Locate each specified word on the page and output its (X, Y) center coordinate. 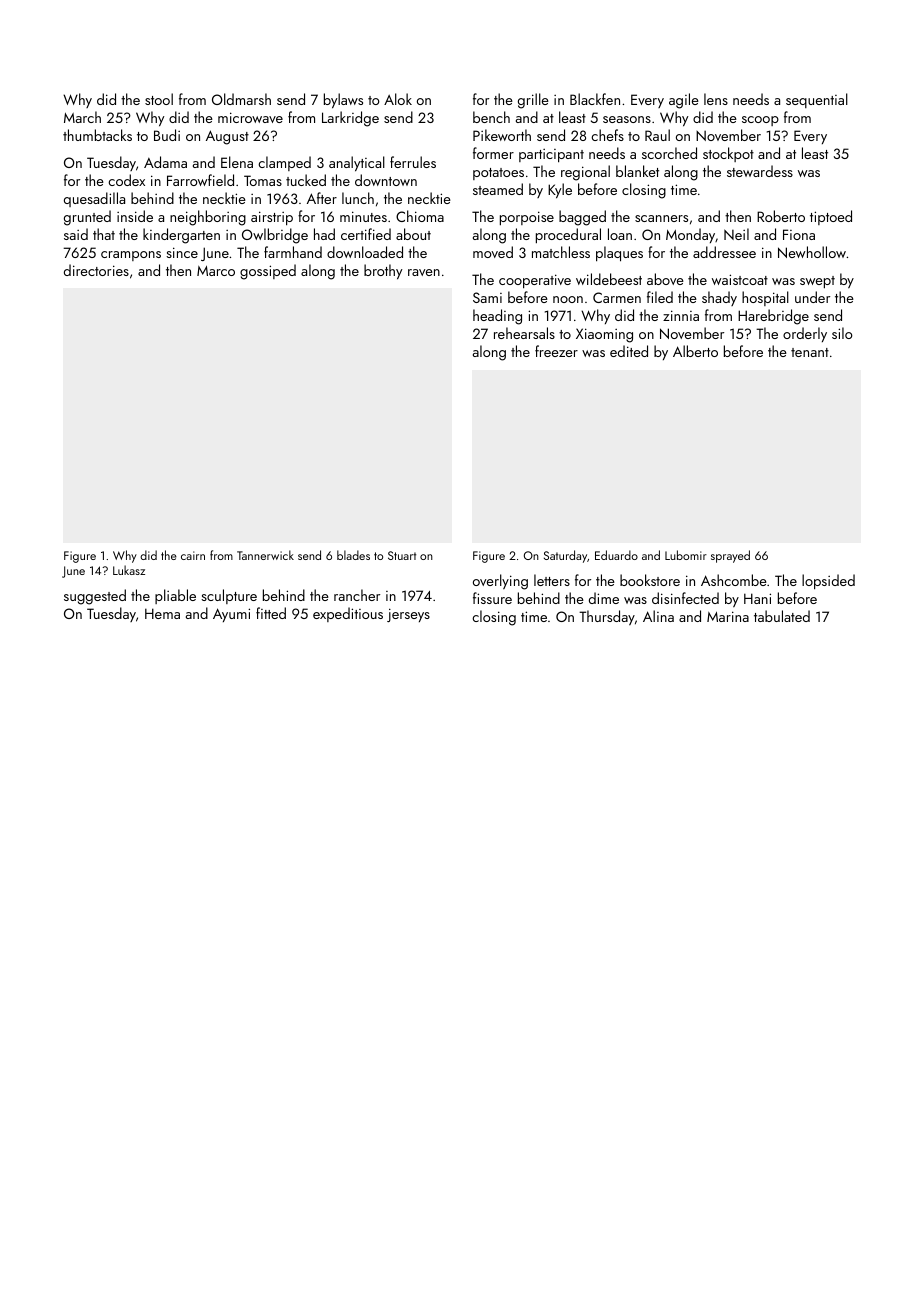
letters (552, 580)
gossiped (268, 272)
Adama (165, 162)
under (812, 297)
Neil (736, 234)
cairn (193, 555)
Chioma (420, 216)
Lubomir (686, 555)
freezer (556, 351)
